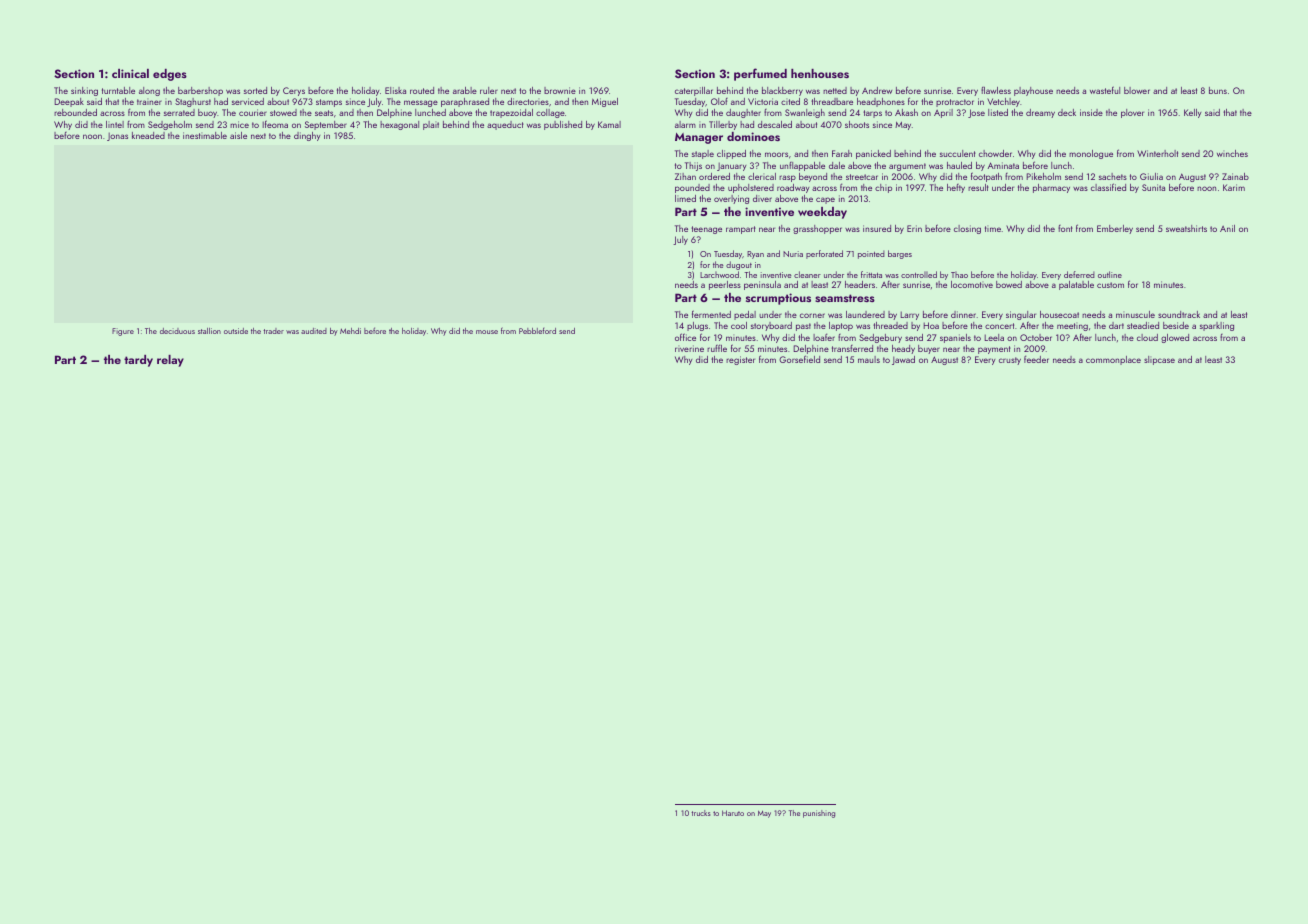  What do you see at coordinates (819, 814) in the screenshot?
I see `punishing` at bounding box center [819, 814].
